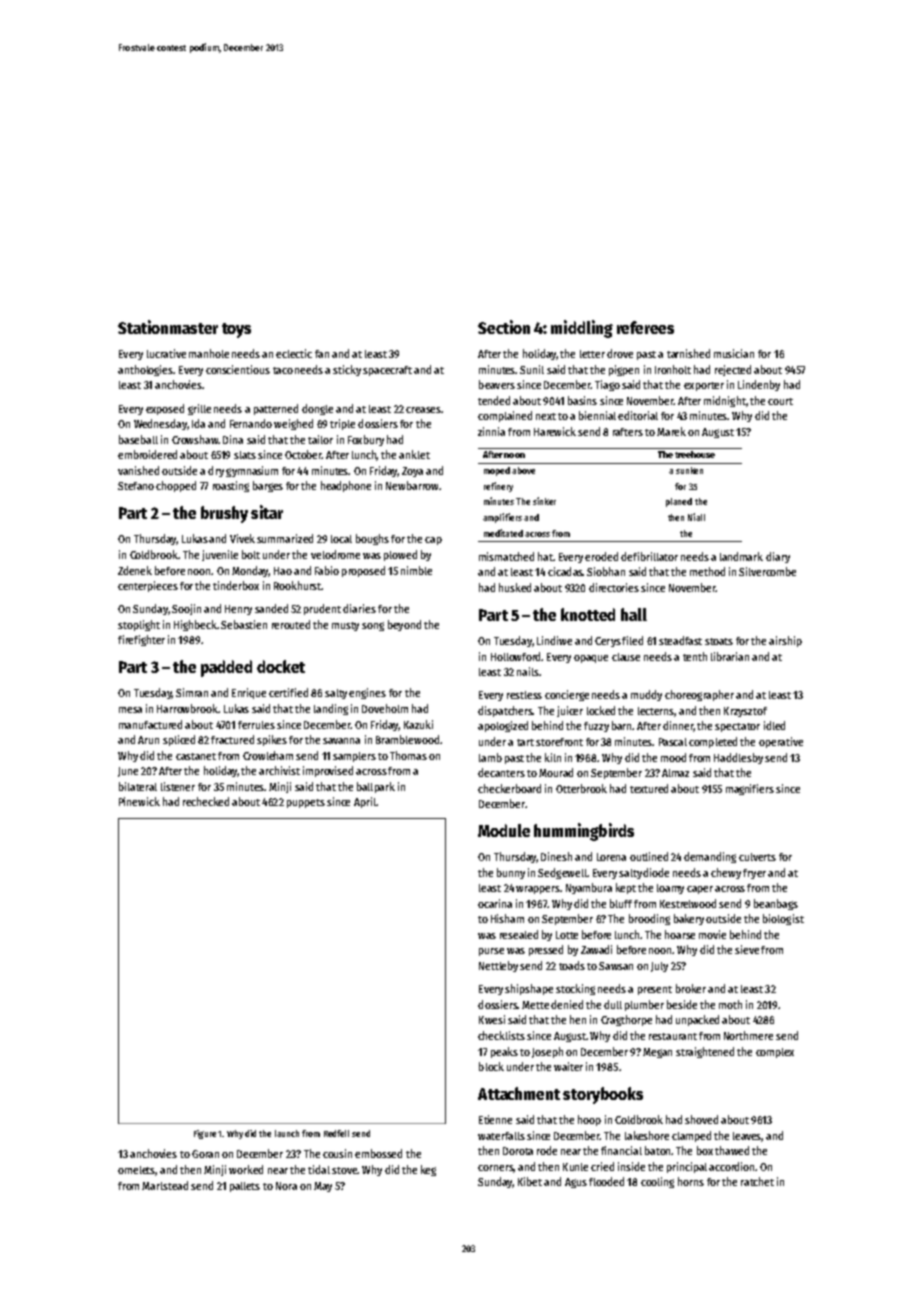 The image size is (924, 1308). Describe the element at coordinates (759, 385) in the screenshot. I see `Lindenby` at that location.
